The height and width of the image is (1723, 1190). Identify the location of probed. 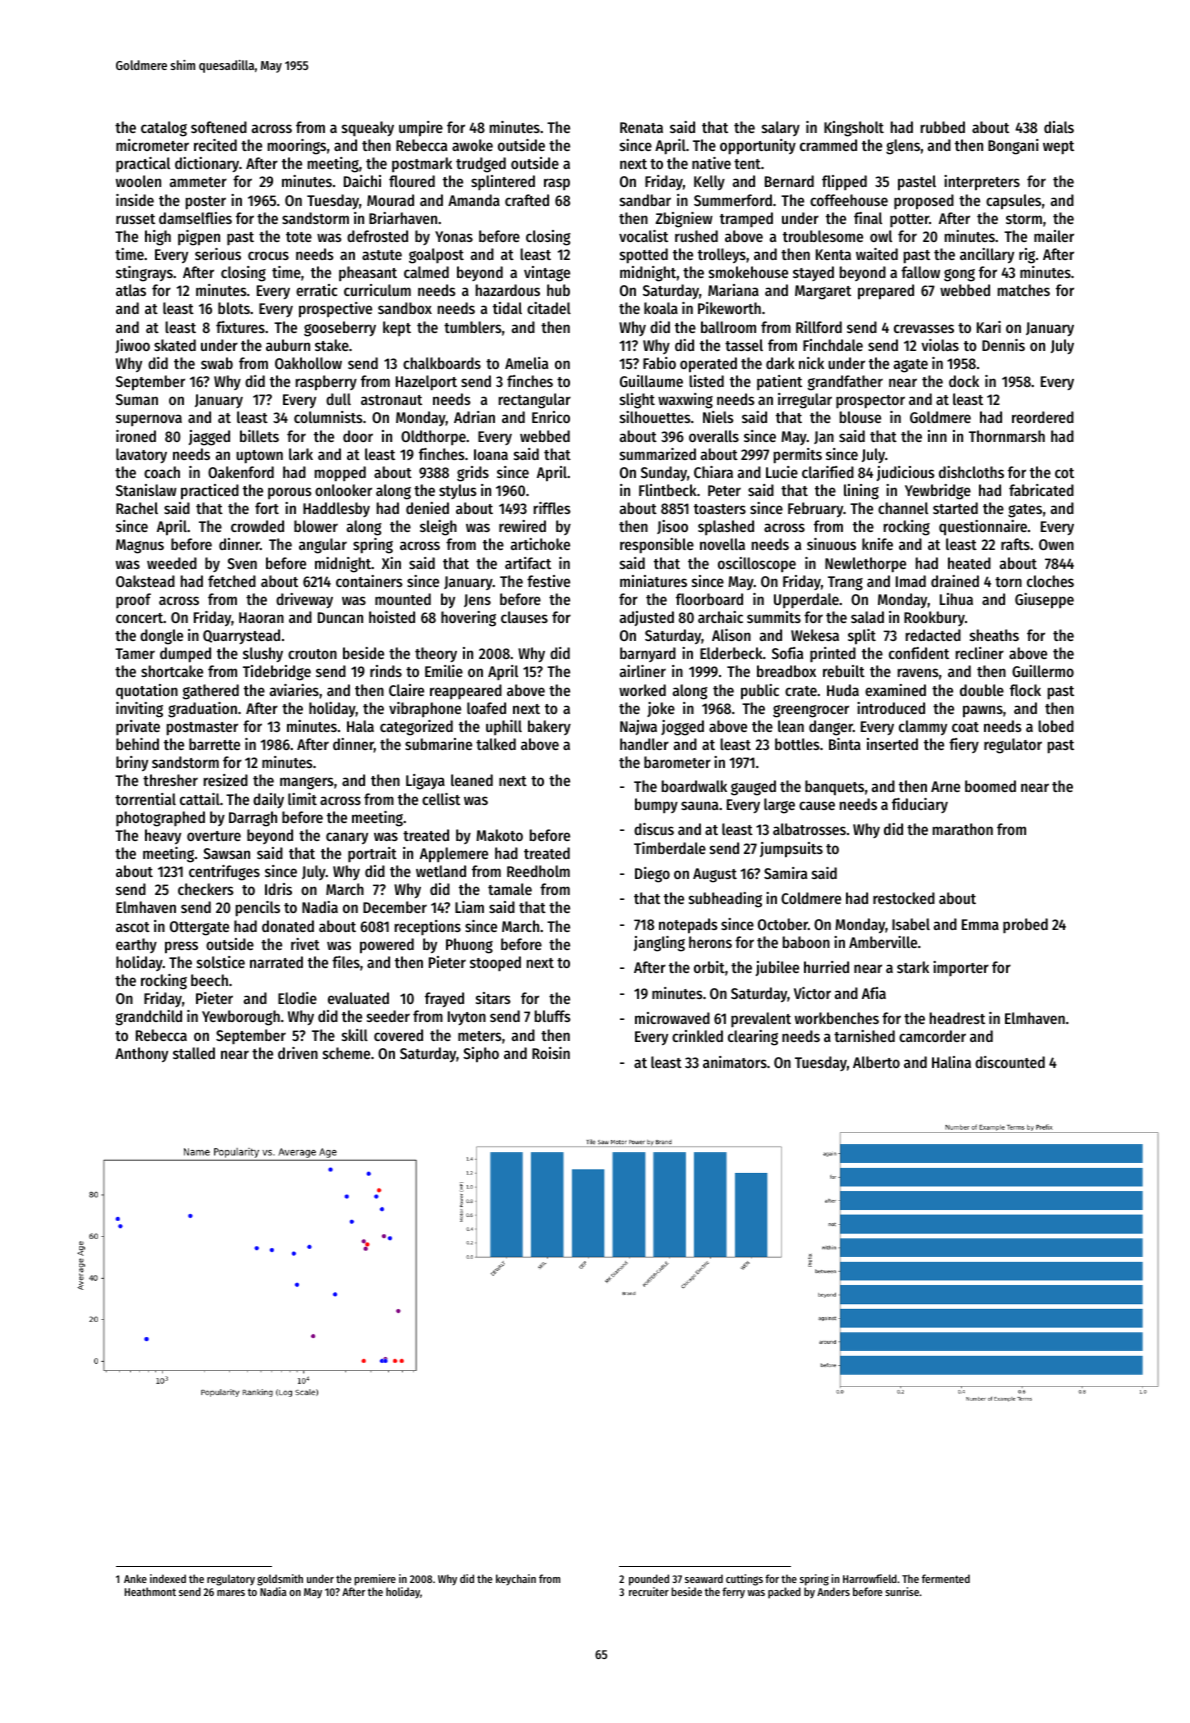
(1025, 925).
